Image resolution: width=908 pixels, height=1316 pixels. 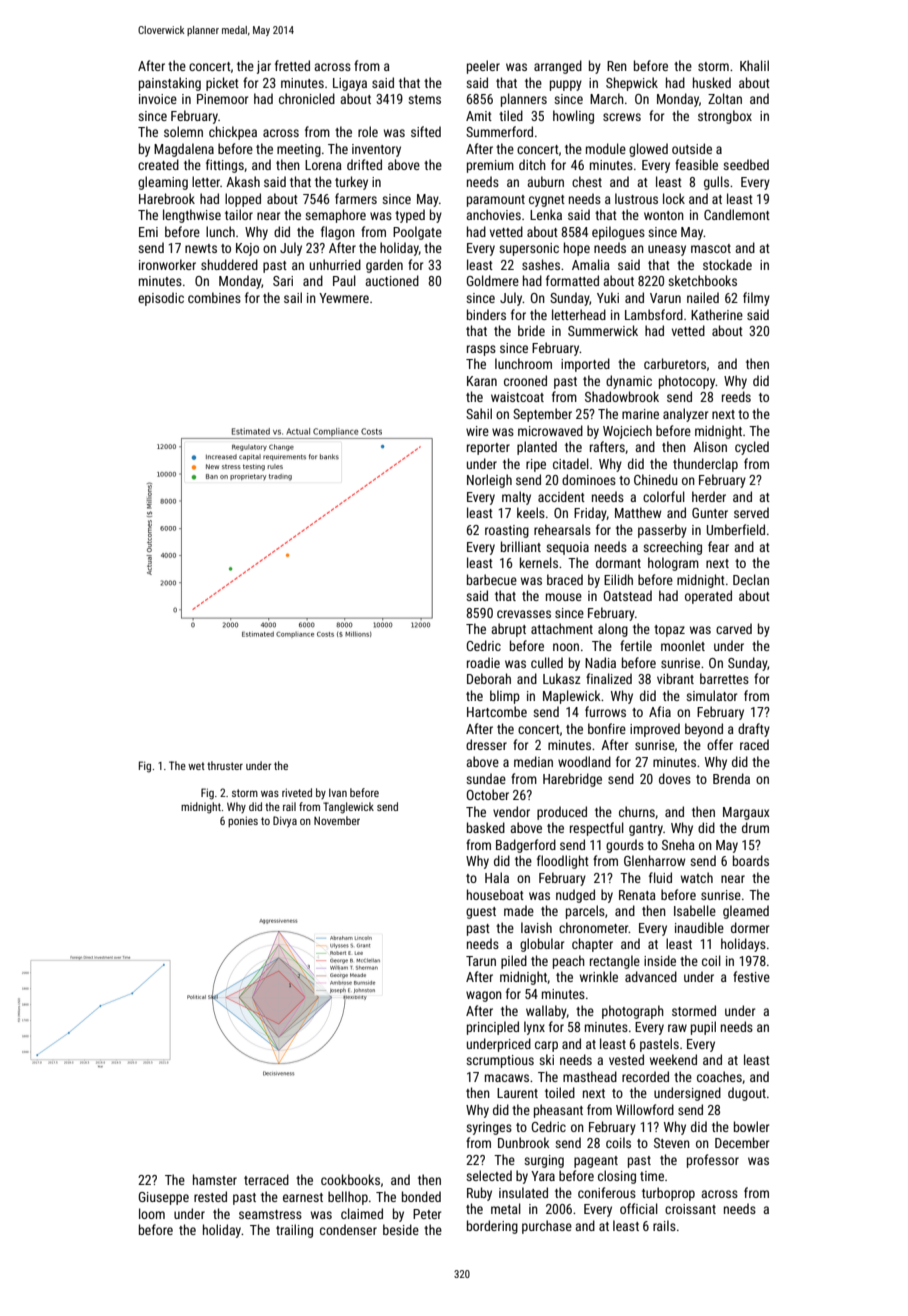 What do you see at coordinates (497, 877) in the screenshot?
I see `Hala` at bounding box center [497, 877].
